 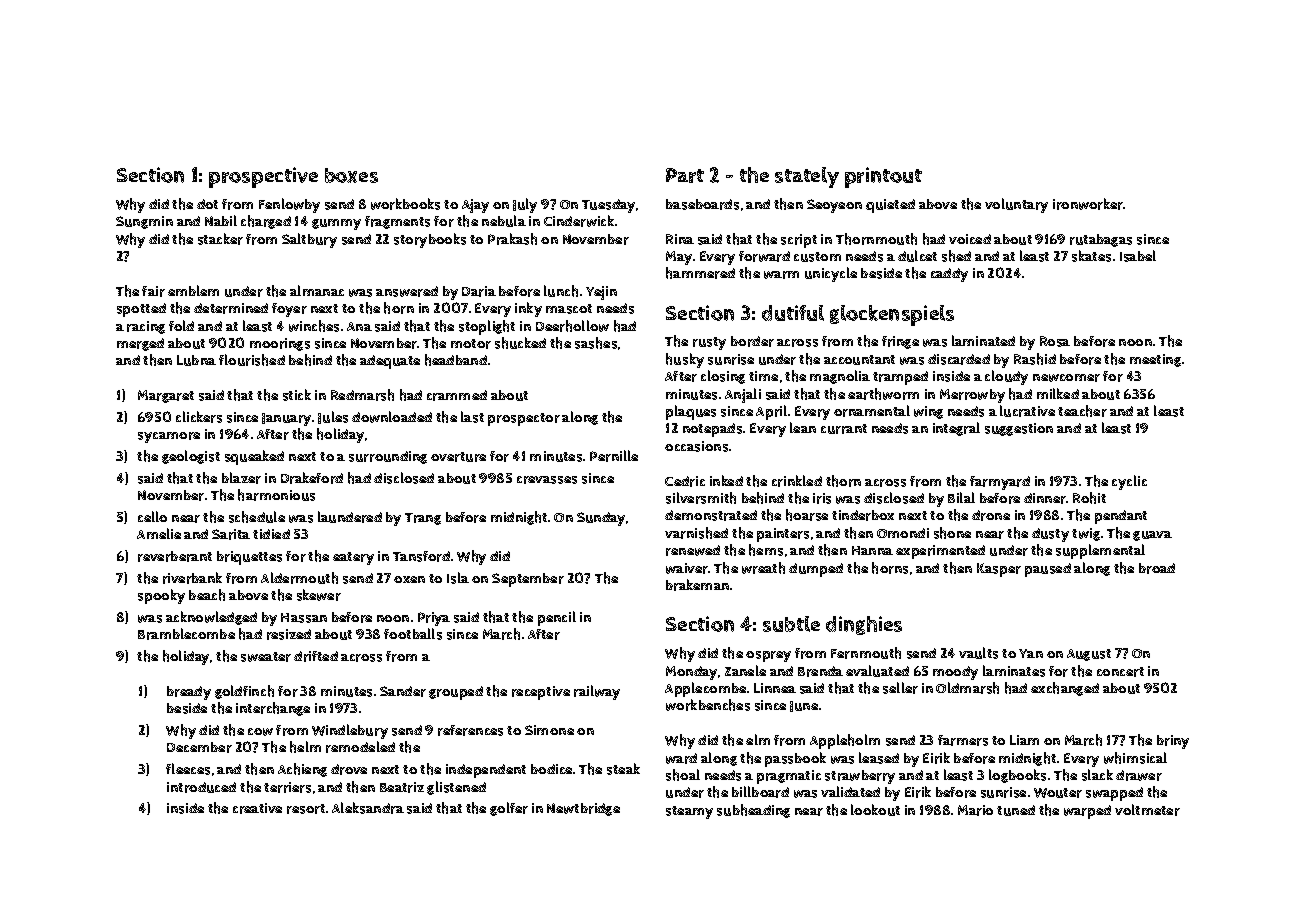 What do you see at coordinates (263, 177) in the page?
I see `prospective` at bounding box center [263, 177].
